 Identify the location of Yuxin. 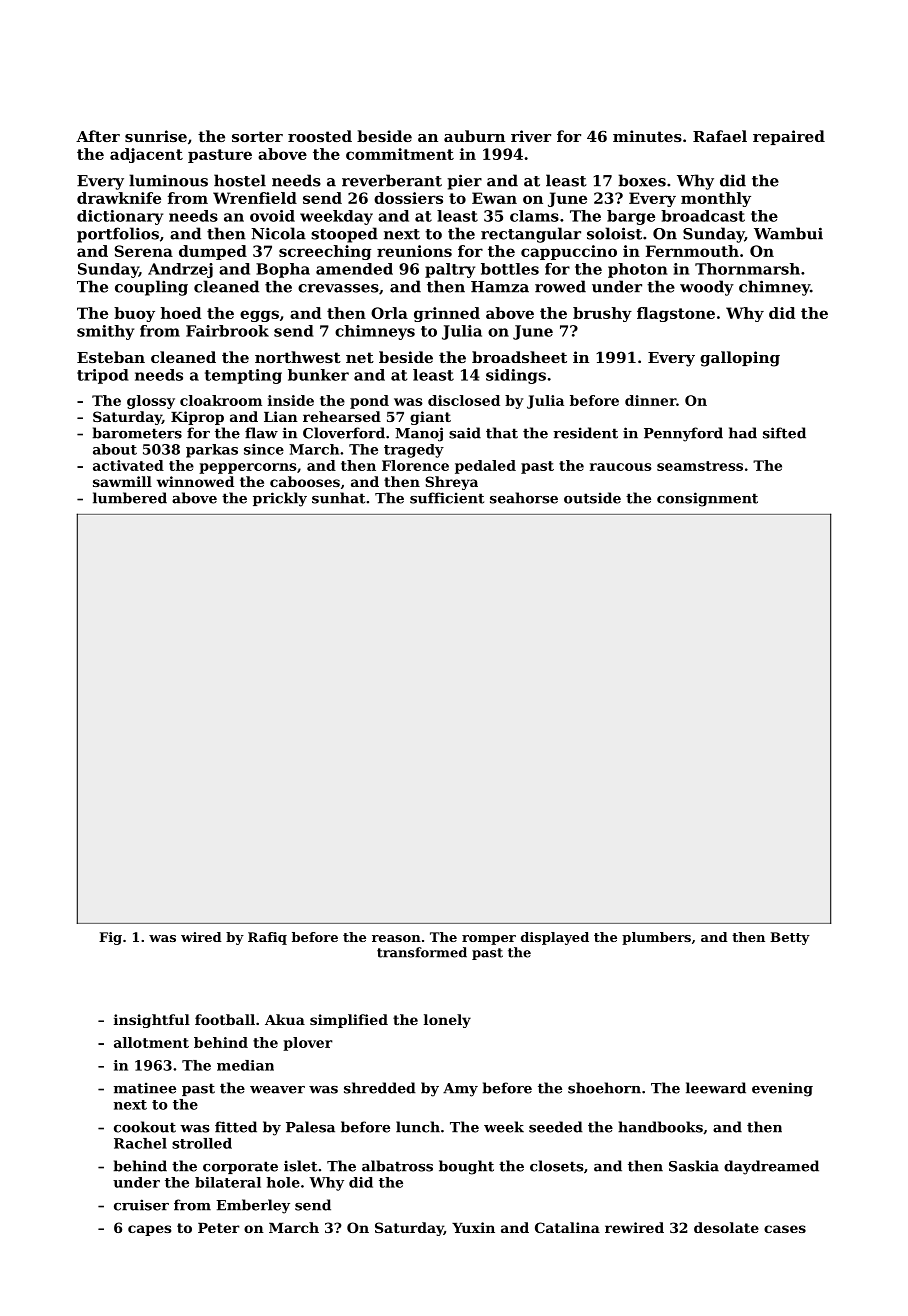
(473, 1227).
